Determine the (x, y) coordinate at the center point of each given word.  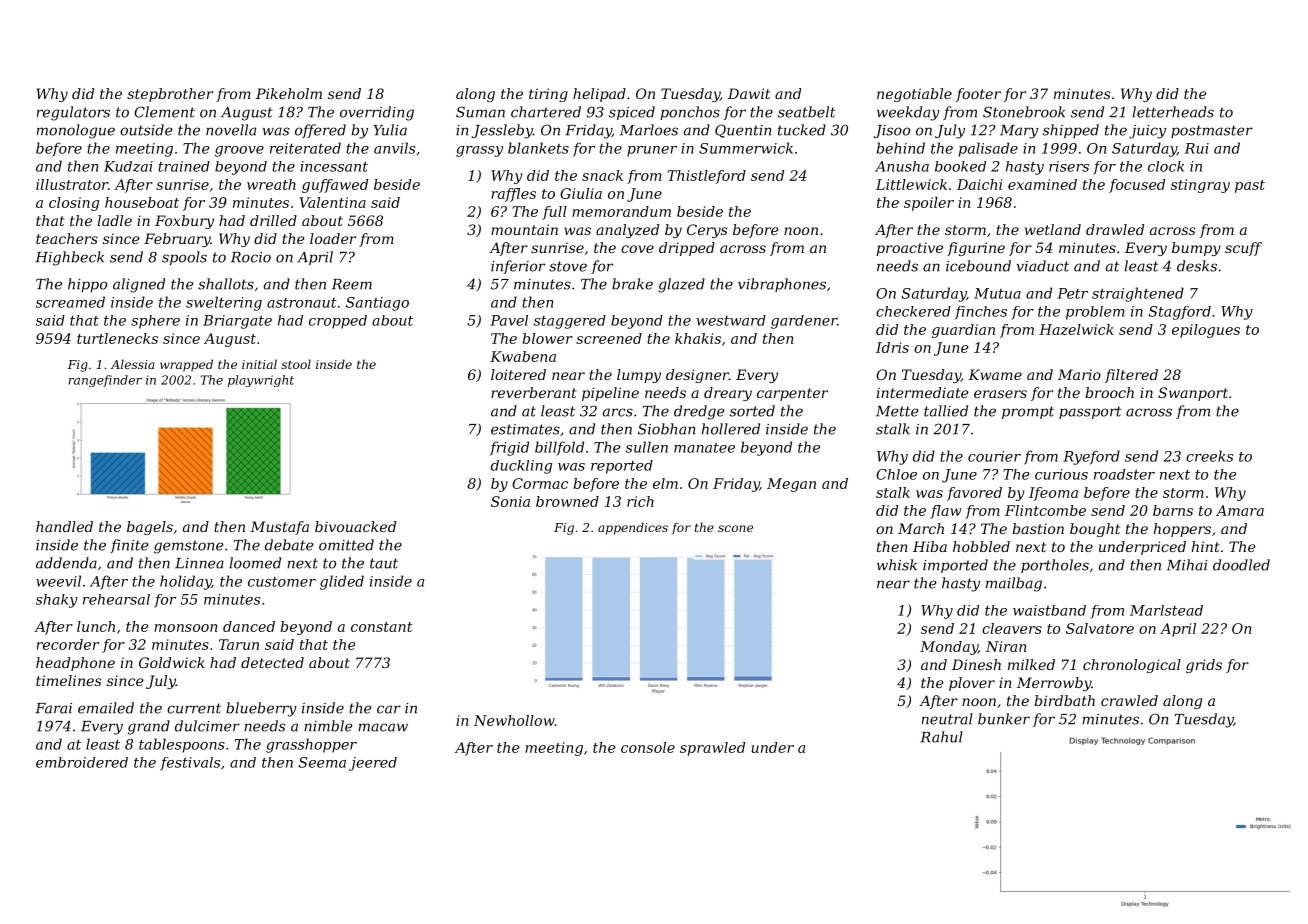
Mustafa (279, 528)
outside (146, 130)
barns (1173, 510)
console (648, 747)
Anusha (902, 166)
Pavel (509, 320)
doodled (1241, 565)
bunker (1004, 719)
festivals (190, 764)
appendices (633, 528)
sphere (155, 322)
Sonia (510, 501)
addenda (66, 563)
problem (1095, 313)
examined (1042, 184)
